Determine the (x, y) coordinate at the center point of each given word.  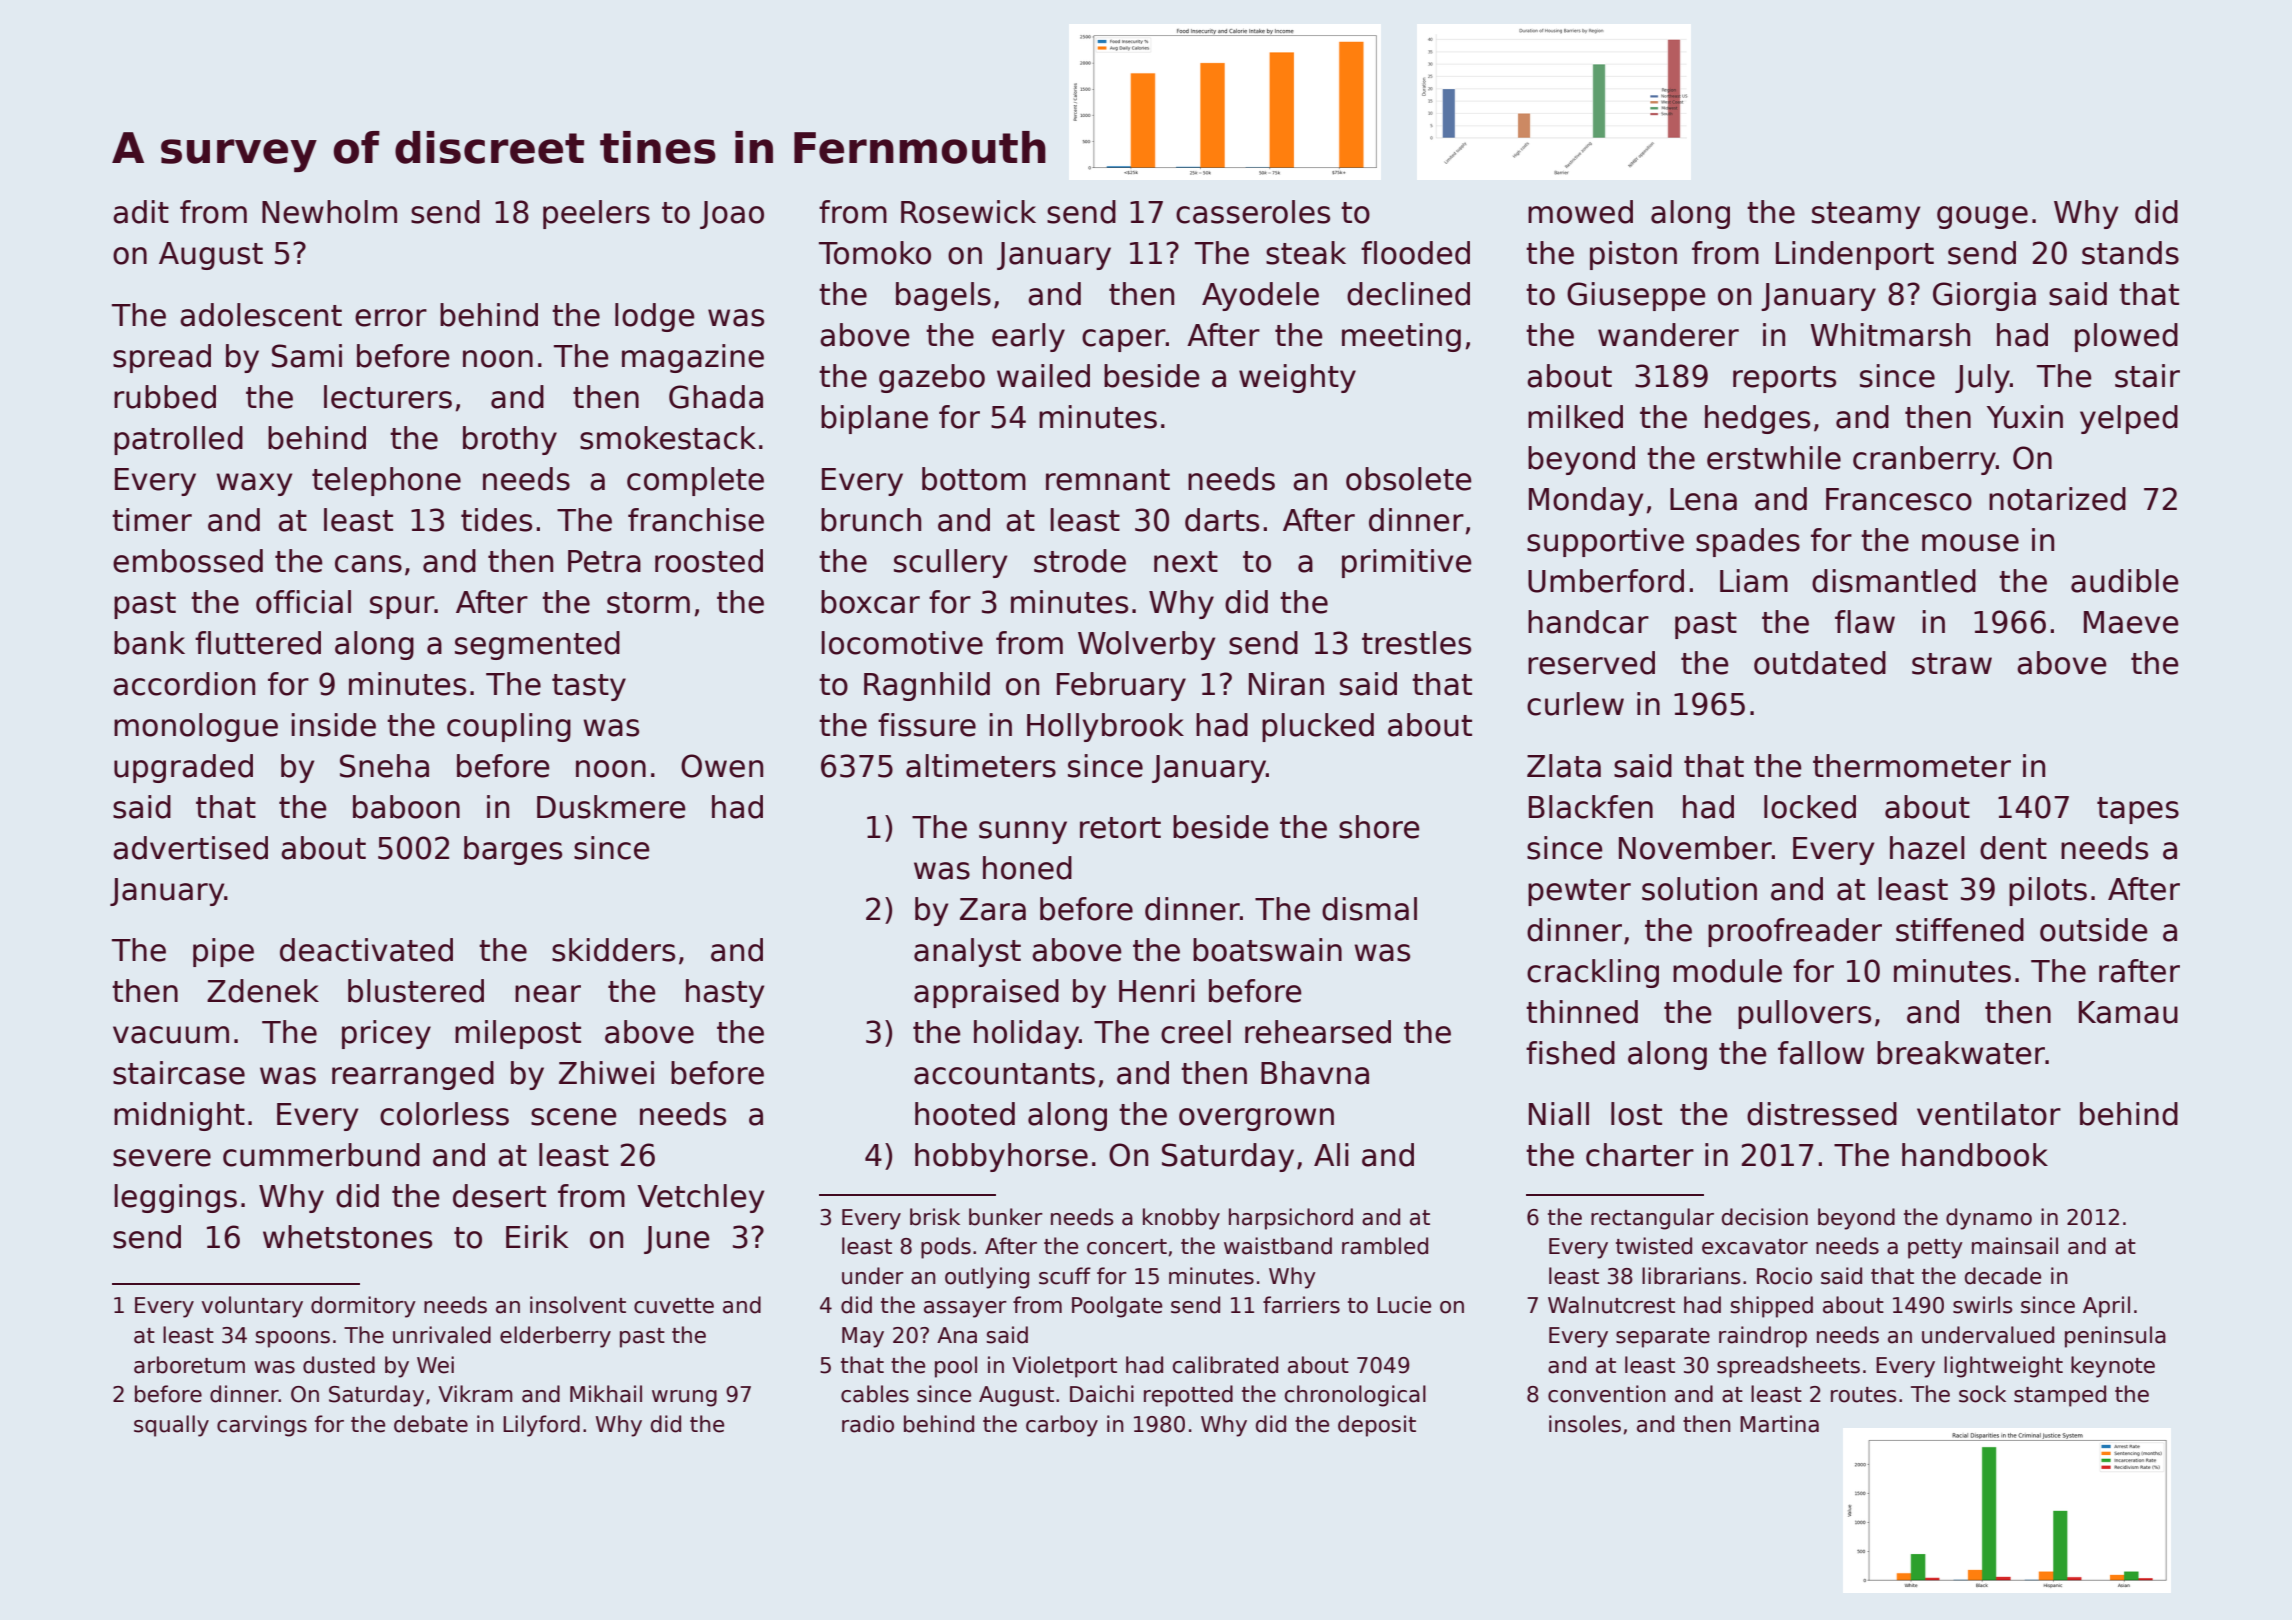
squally (171, 1426)
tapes (2138, 810)
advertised (190, 848)
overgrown (1256, 1119)
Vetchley (701, 1198)
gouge (1982, 217)
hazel (1927, 848)
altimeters (981, 766)
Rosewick (968, 212)
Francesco (1899, 499)
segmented (537, 645)
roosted (709, 561)
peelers (596, 214)
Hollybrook (1105, 727)
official (303, 602)
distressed (1822, 1114)
